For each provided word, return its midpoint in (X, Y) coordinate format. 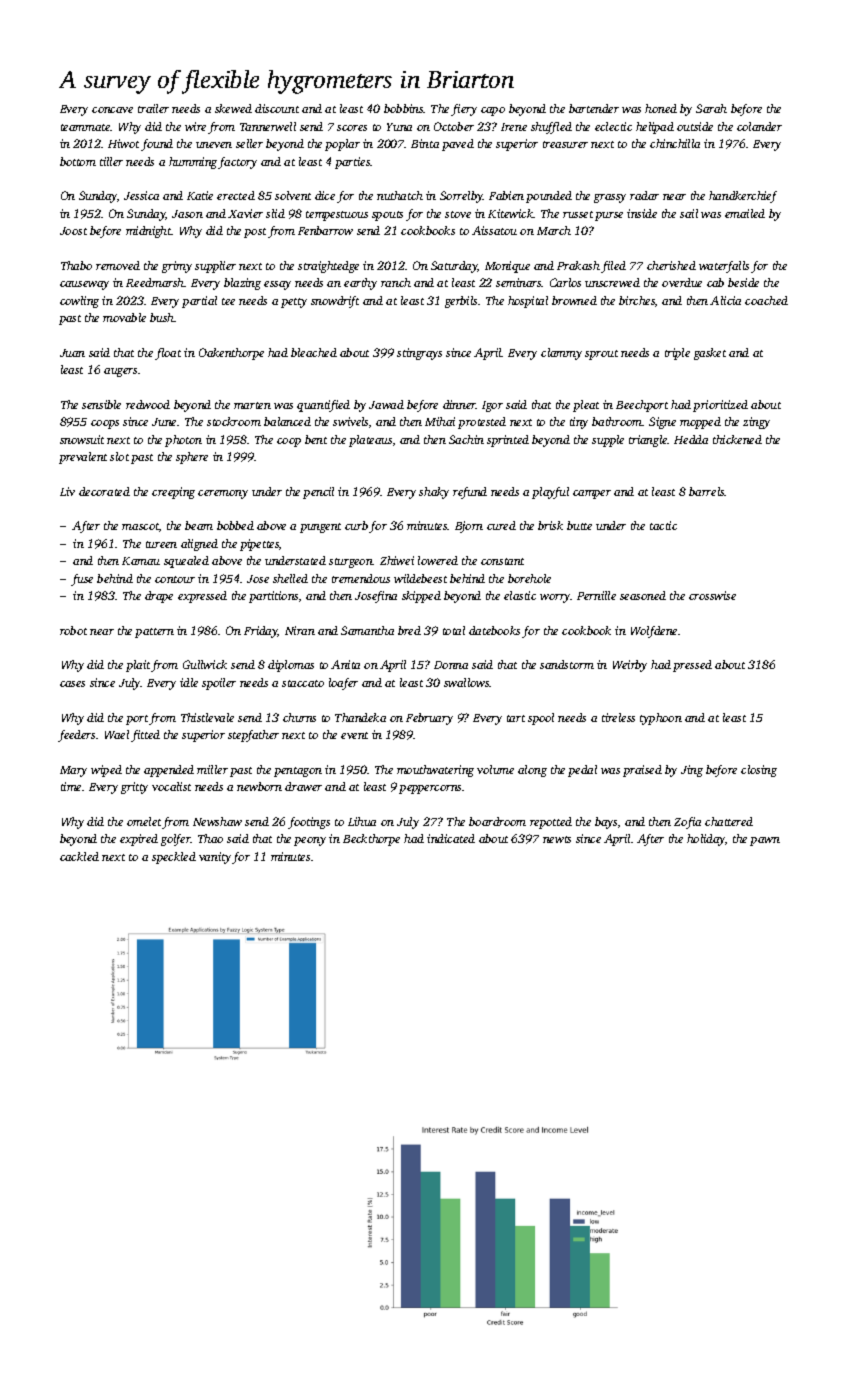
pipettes (259, 545)
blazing (242, 284)
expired (139, 840)
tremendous (361, 578)
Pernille (596, 595)
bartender (594, 108)
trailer (153, 108)
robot (73, 630)
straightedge (328, 267)
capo (493, 111)
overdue (682, 282)
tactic (663, 525)
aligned (199, 545)
